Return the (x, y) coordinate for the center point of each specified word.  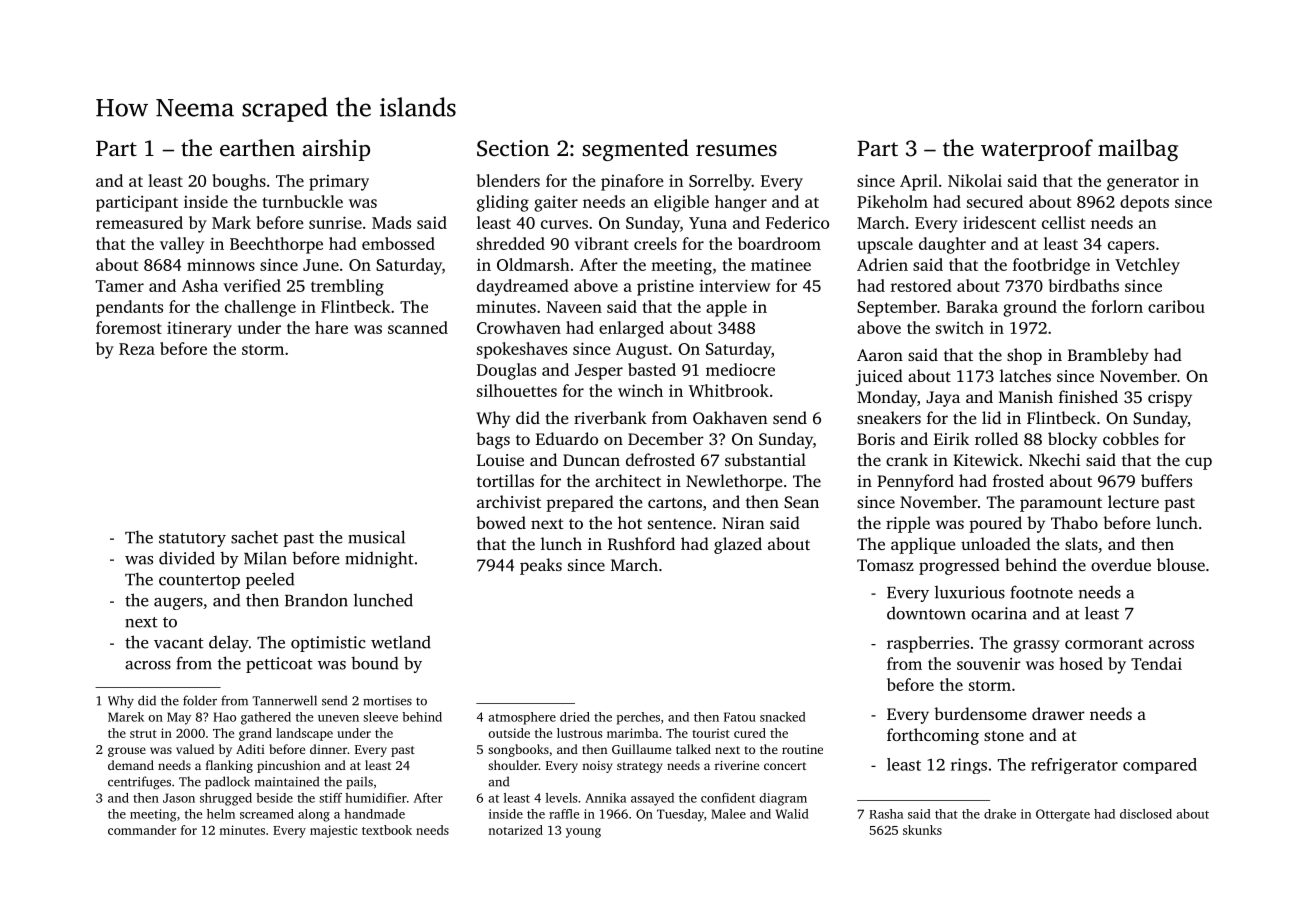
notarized (515, 830)
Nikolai (975, 180)
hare (331, 327)
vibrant (601, 243)
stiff (330, 798)
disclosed (1146, 814)
